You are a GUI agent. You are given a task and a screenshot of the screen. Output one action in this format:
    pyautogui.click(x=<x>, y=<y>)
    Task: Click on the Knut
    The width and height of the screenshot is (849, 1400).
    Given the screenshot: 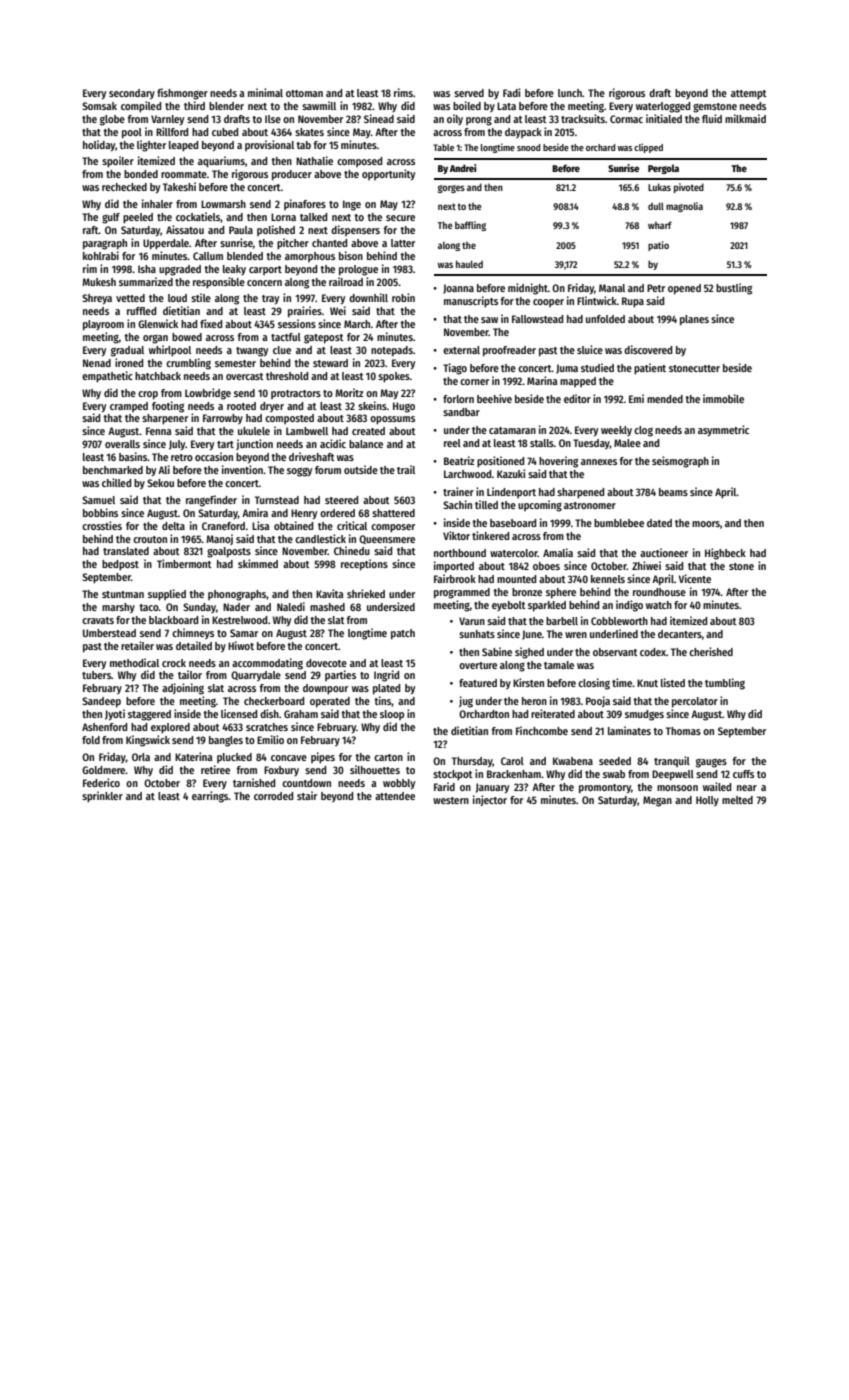 What is the action you would take?
    pyautogui.click(x=647, y=683)
